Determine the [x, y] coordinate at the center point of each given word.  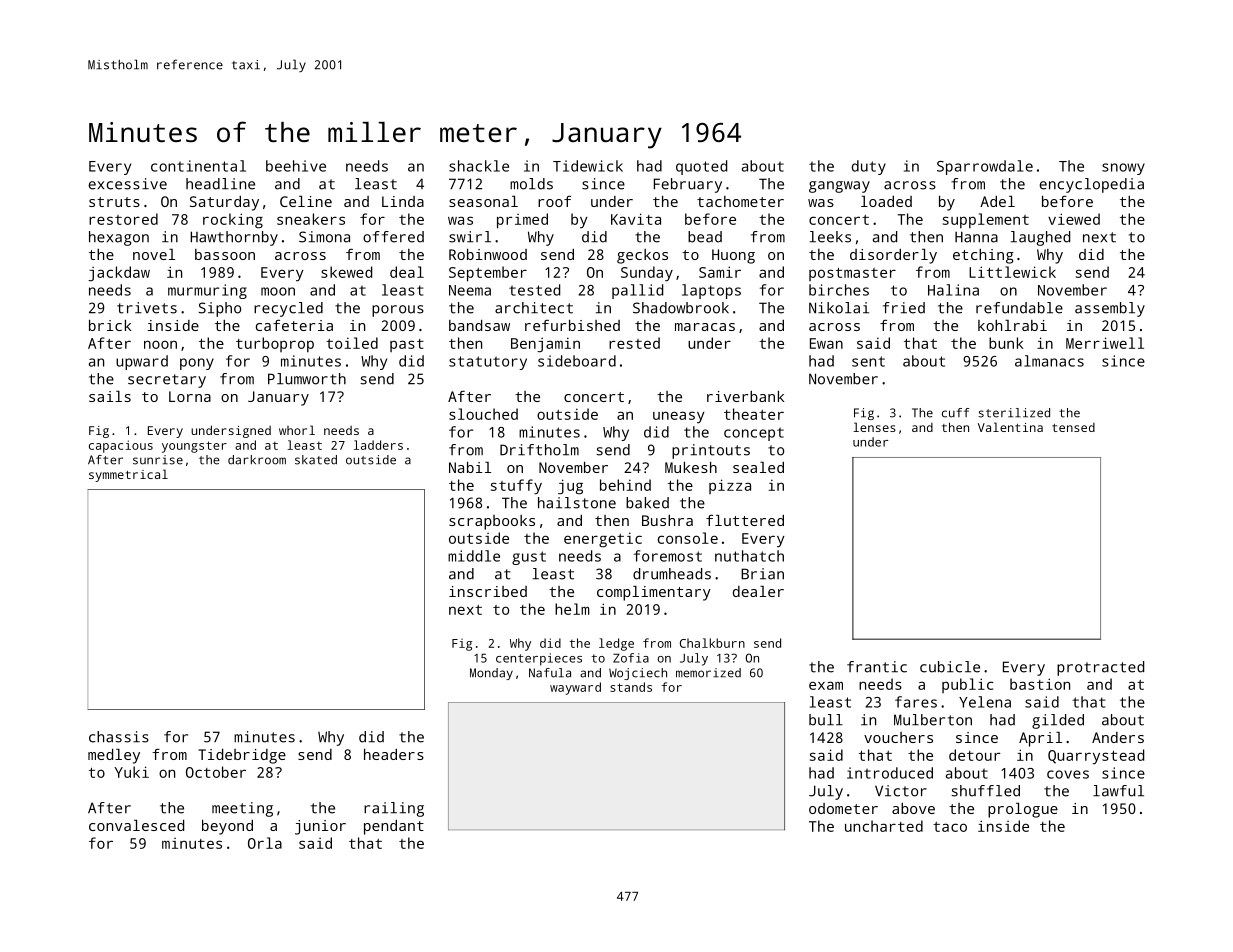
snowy [1123, 169]
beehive [296, 166]
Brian [762, 574]
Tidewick [588, 166]
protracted [1100, 668]
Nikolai [839, 308]
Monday [491, 674]
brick [110, 325]
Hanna [976, 237]
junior [320, 827]
